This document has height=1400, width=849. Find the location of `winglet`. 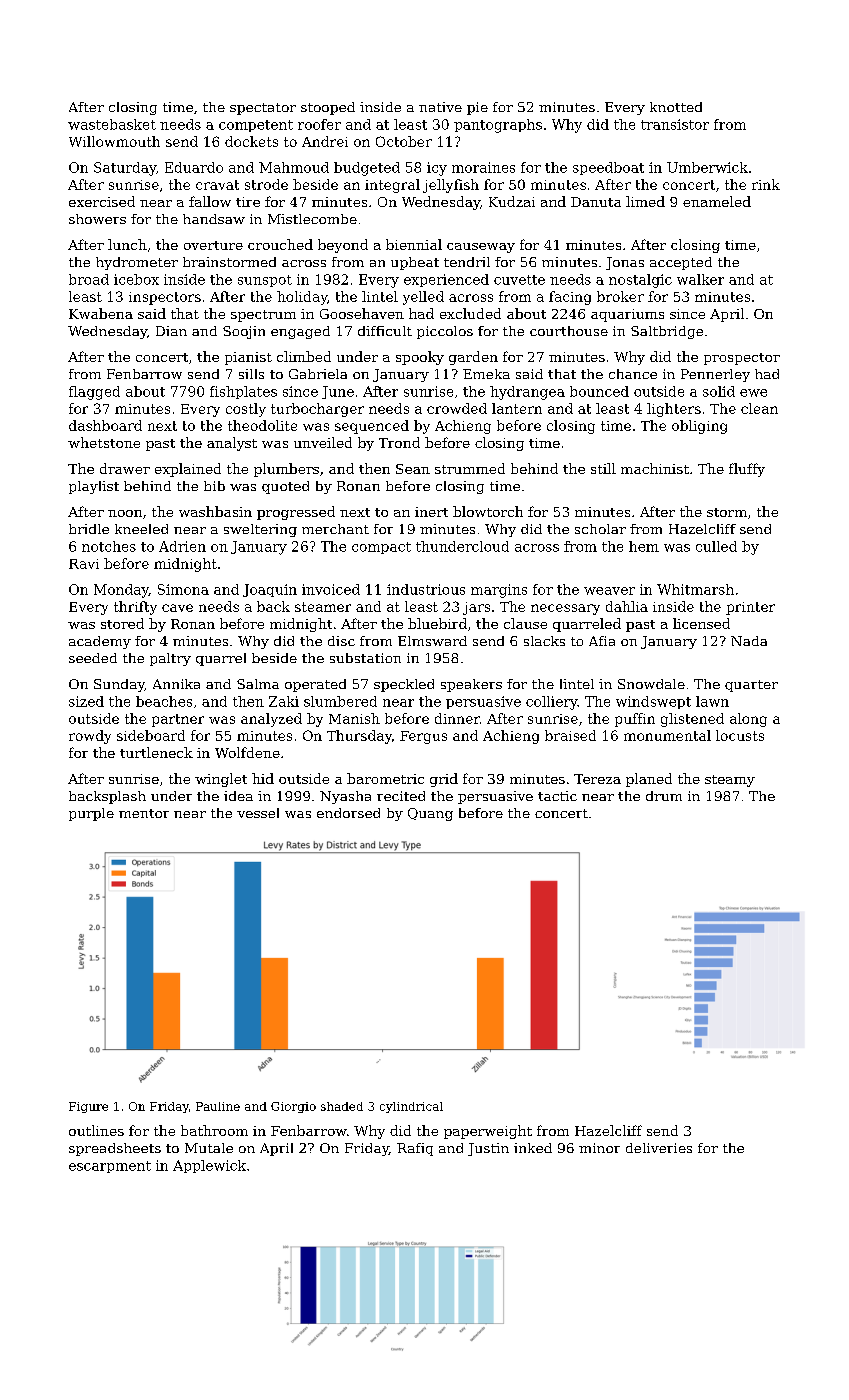

winglet is located at coordinates (221, 780).
